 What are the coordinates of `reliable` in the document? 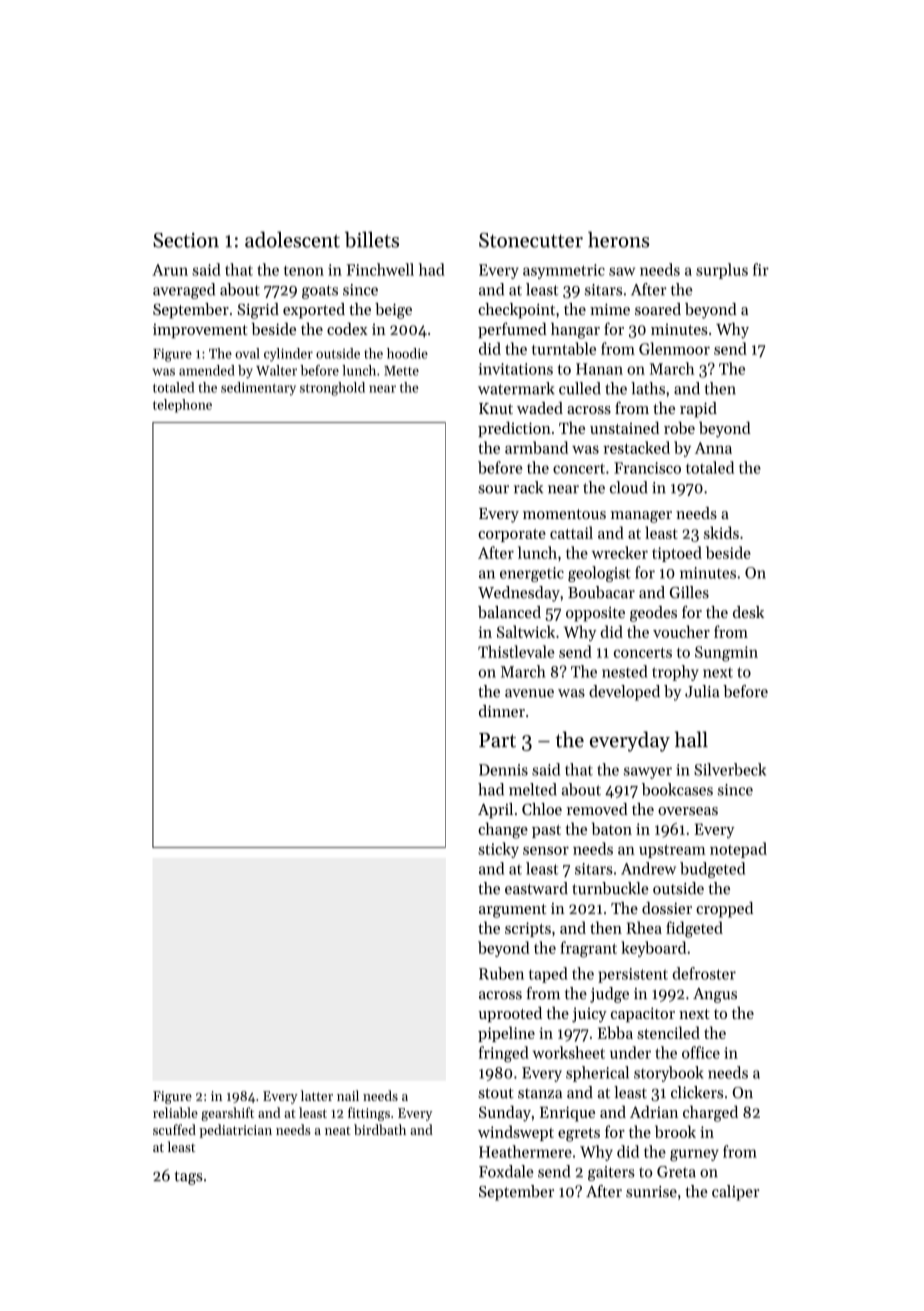 It's located at (175, 1112).
